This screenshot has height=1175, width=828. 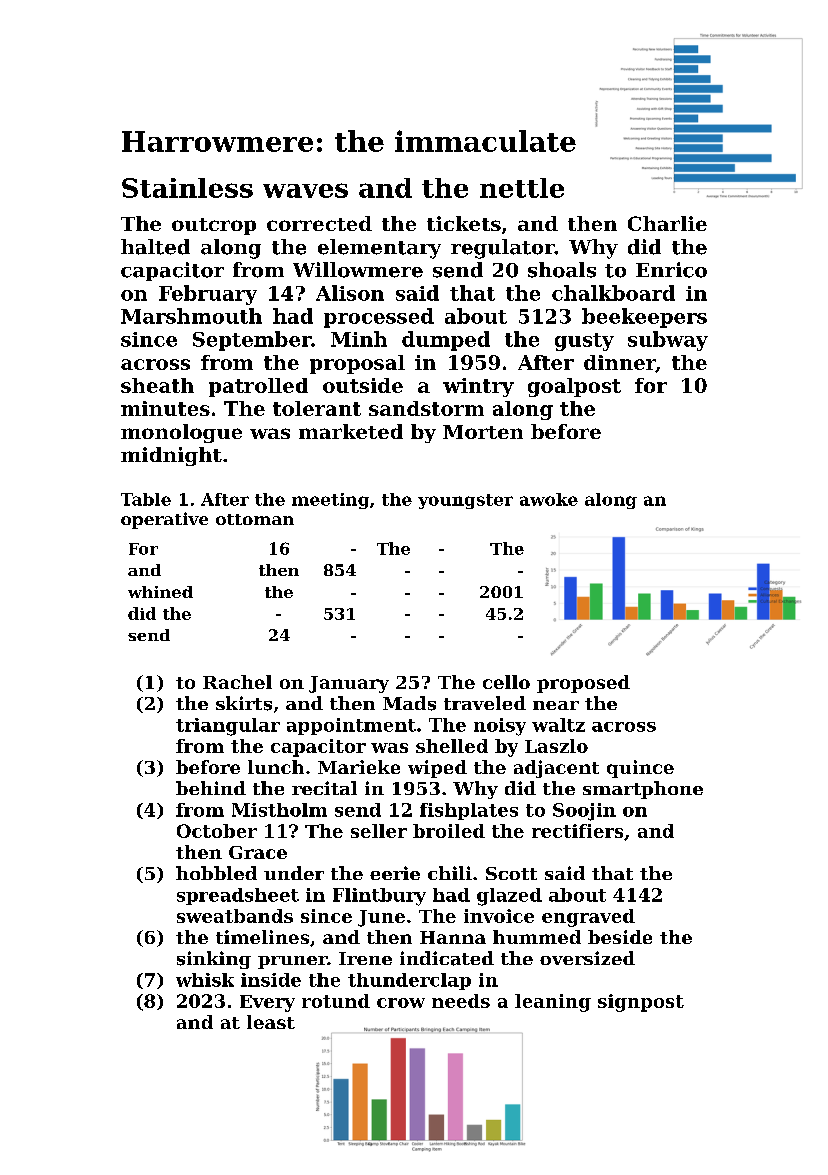 I want to click on engraved, so click(x=588, y=918).
